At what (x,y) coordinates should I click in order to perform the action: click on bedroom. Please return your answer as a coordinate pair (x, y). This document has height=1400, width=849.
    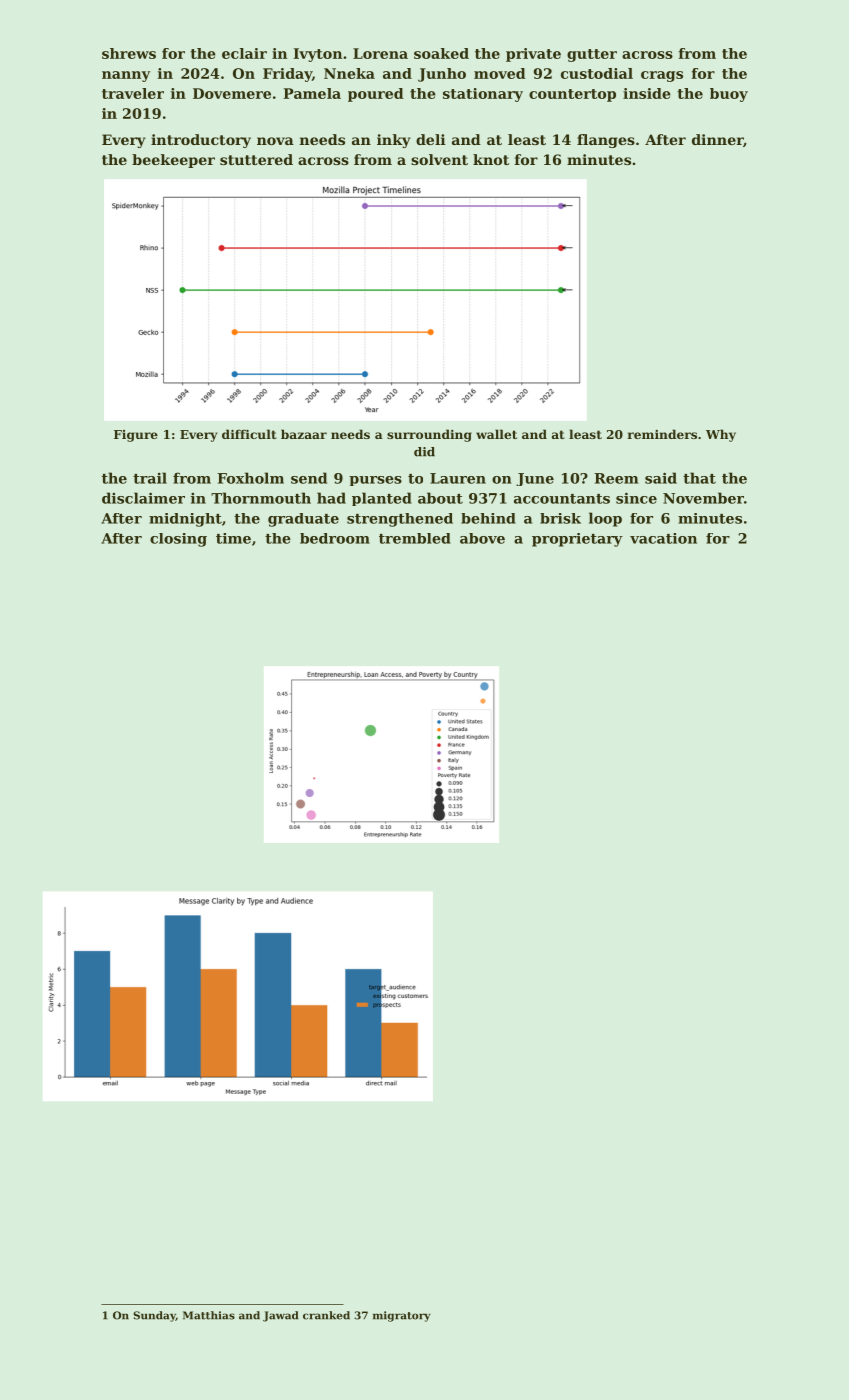
    Looking at the image, I should click on (335, 538).
